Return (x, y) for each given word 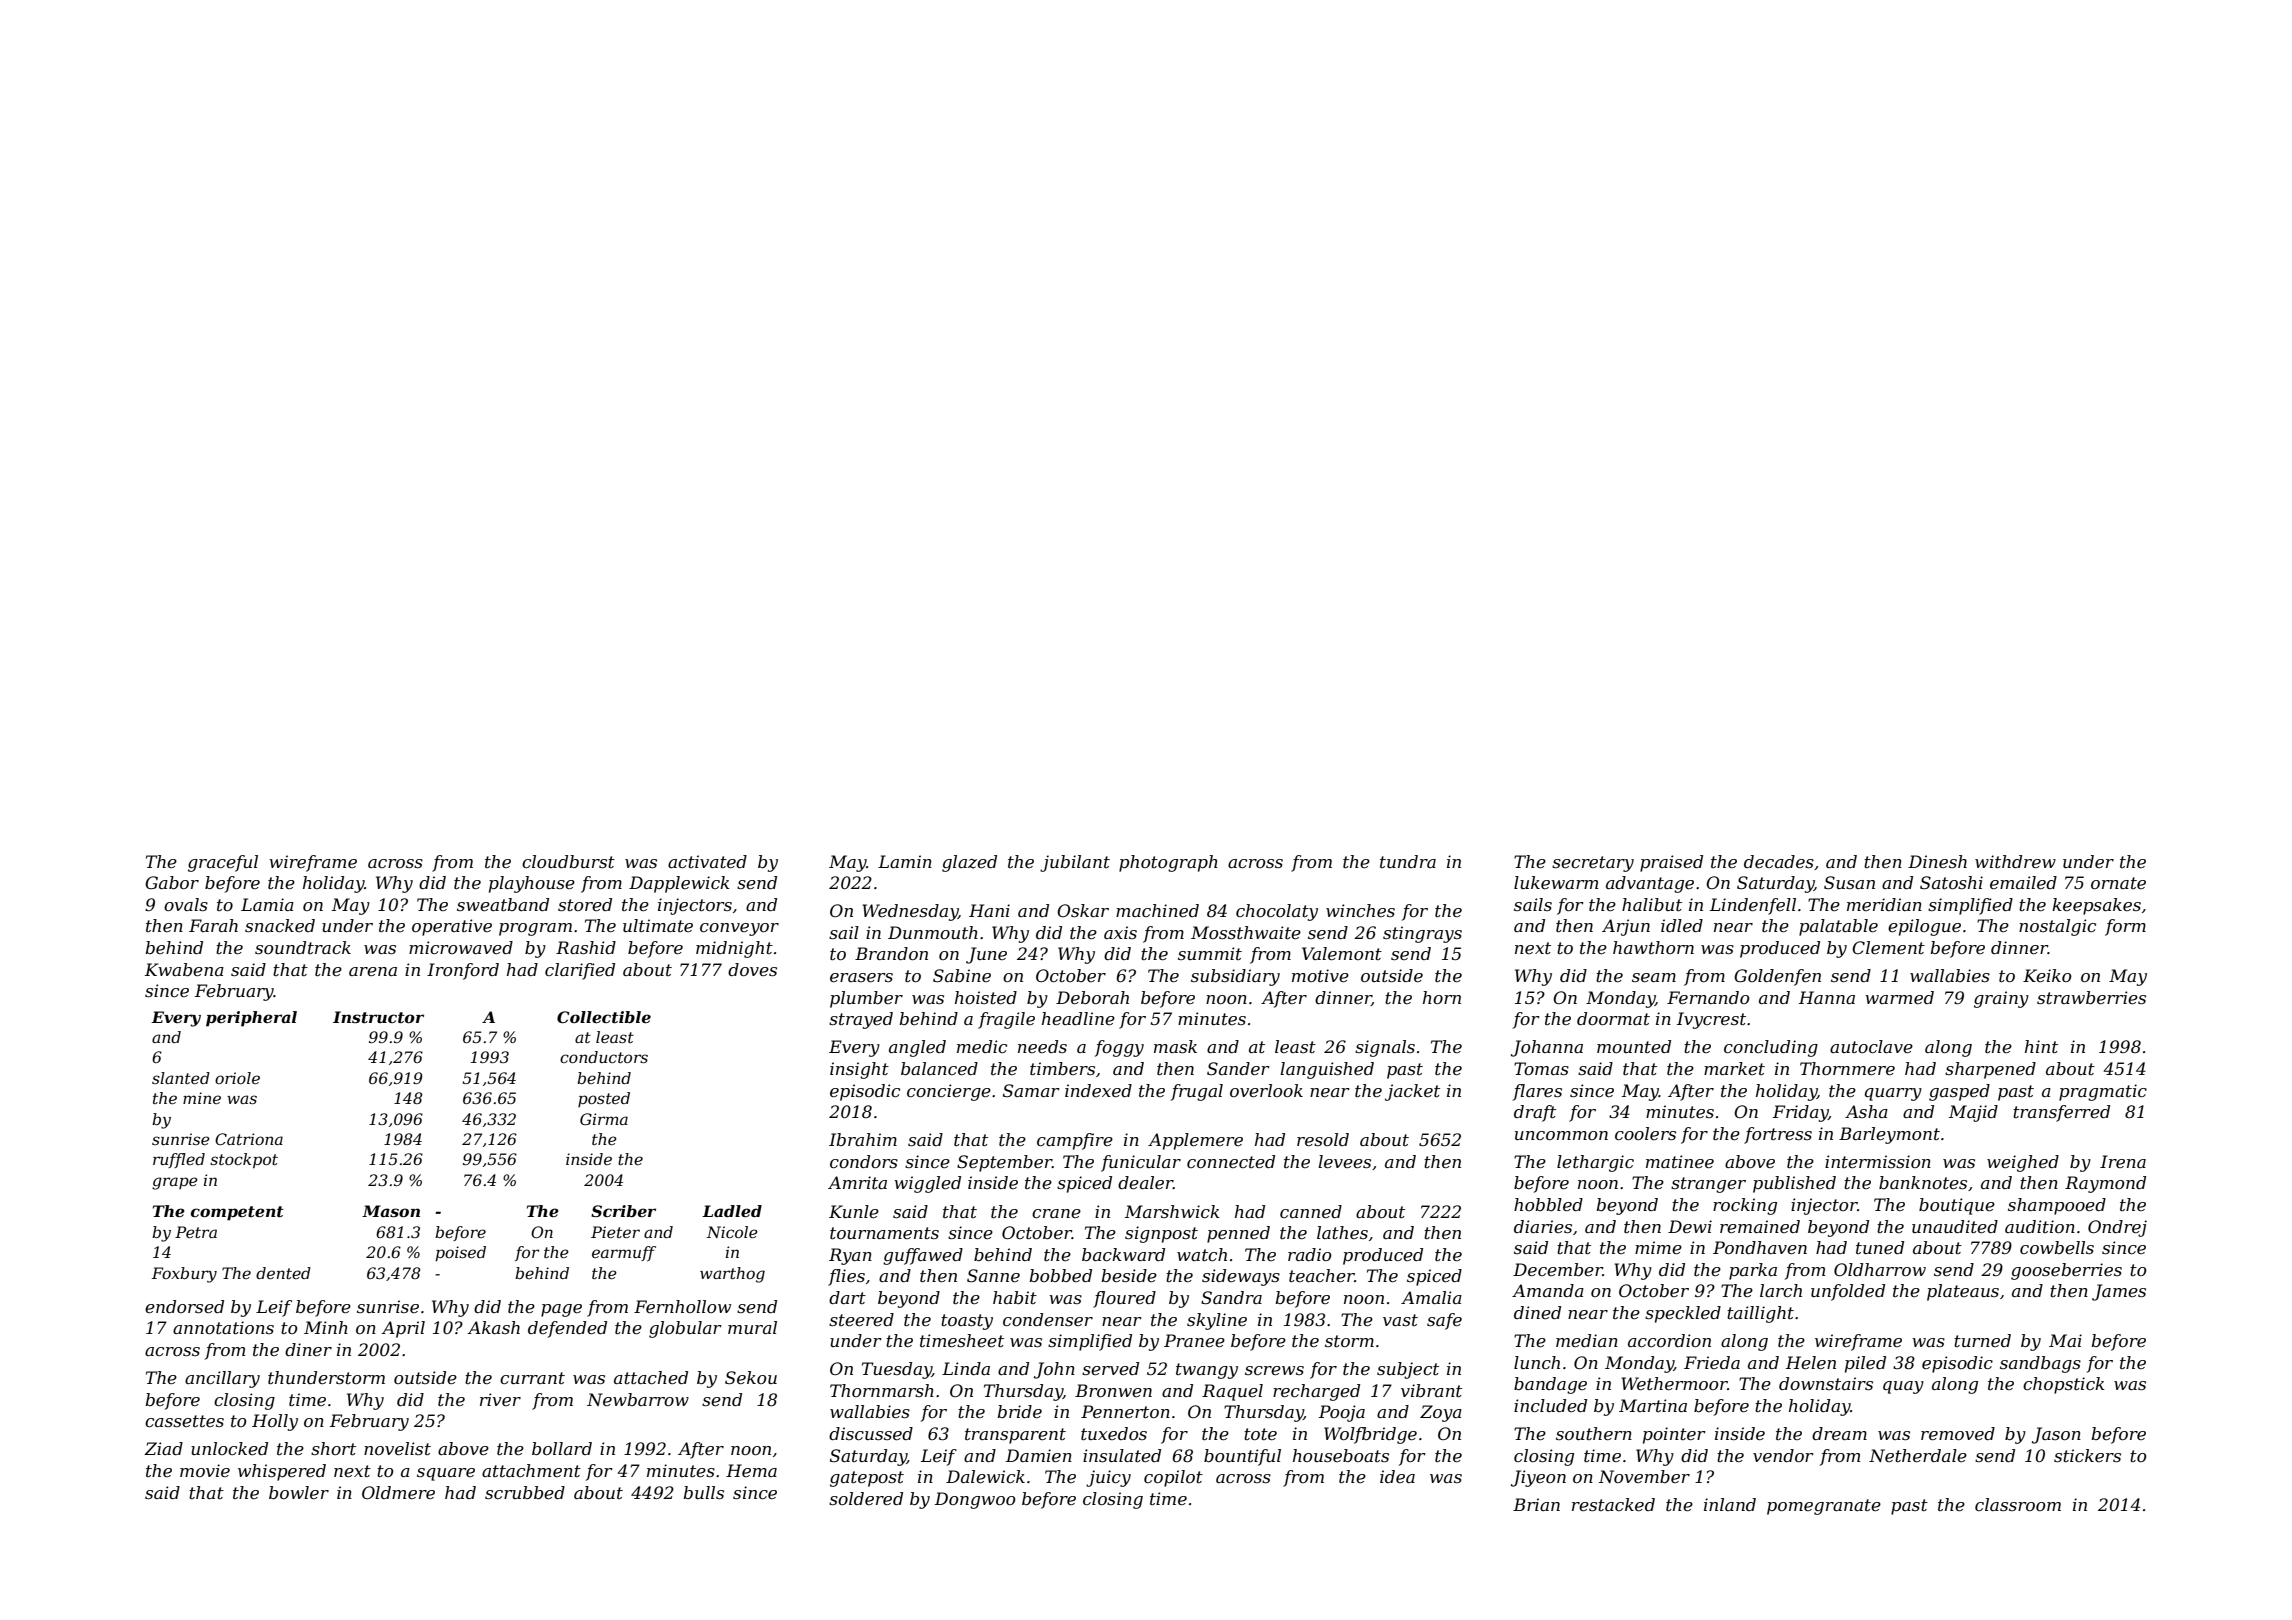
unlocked (229, 1448)
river (500, 1399)
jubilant (1075, 863)
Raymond (2105, 1184)
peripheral (251, 1019)
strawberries (2091, 997)
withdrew (2015, 861)
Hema (751, 1470)
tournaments (884, 1233)
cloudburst (568, 861)
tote (1260, 1434)
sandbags (2040, 1364)
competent (237, 1213)
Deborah (1092, 997)
